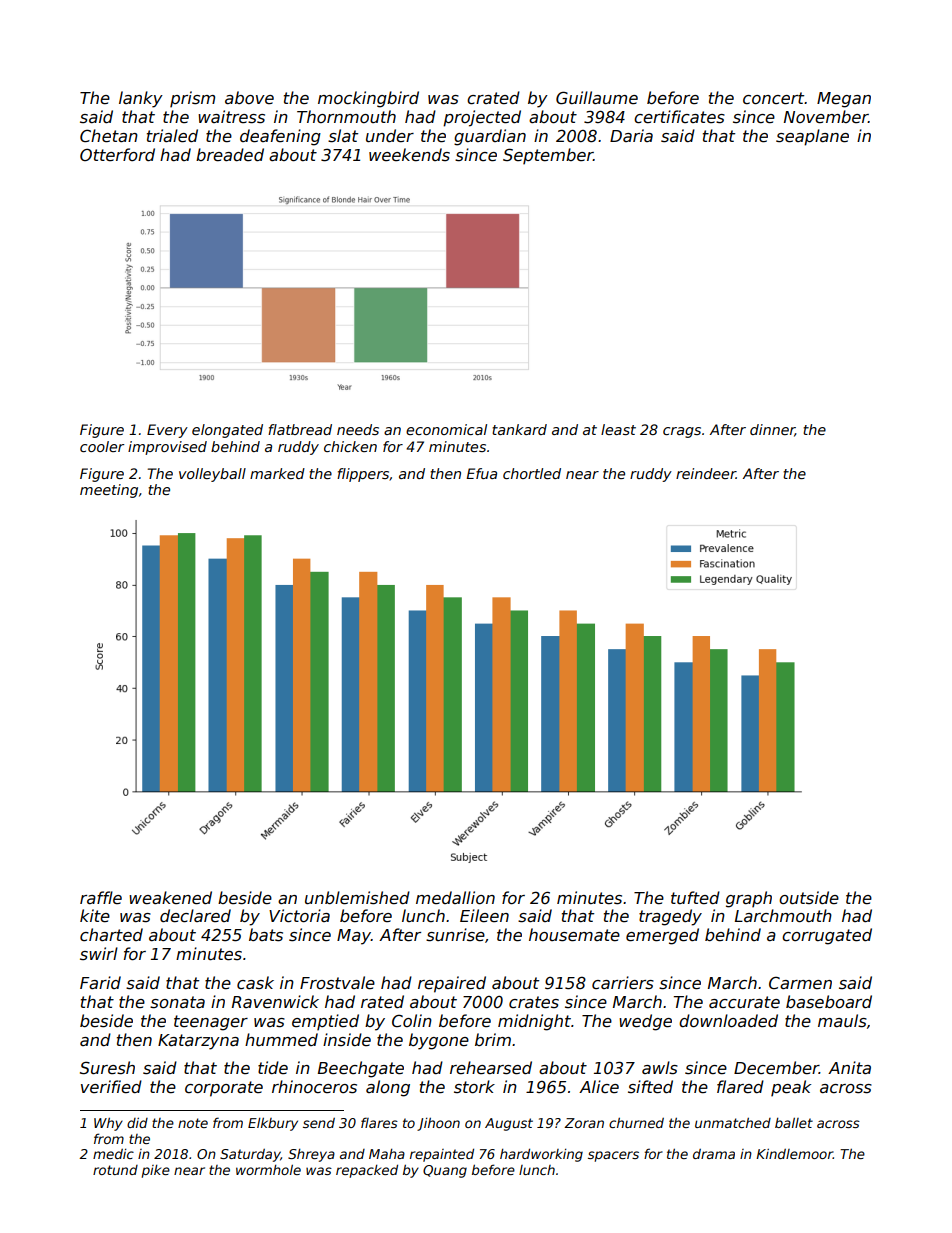  What do you see at coordinates (844, 100) in the screenshot?
I see `Megan` at bounding box center [844, 100].
